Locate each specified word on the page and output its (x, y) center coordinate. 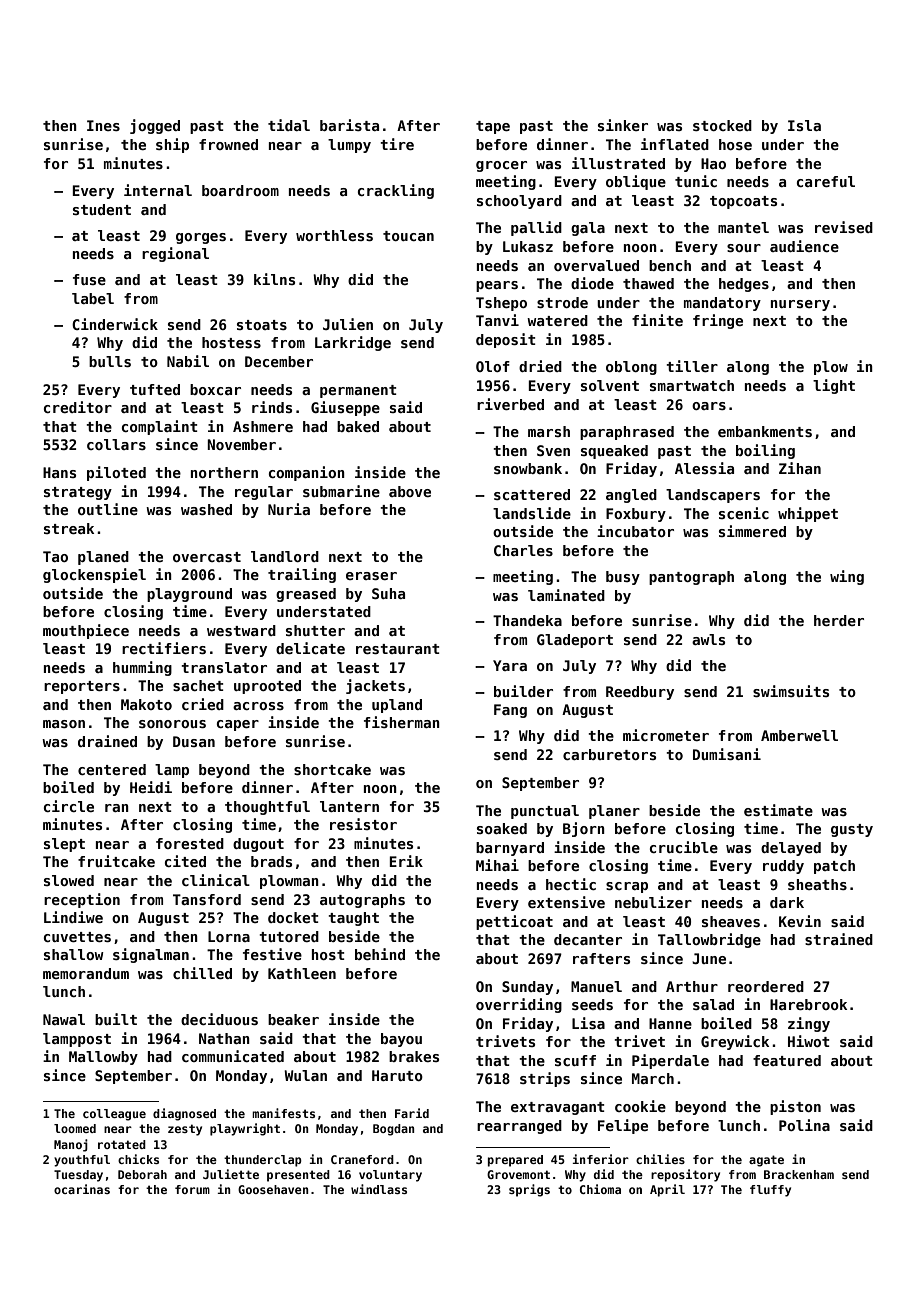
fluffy (770, 1191)
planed (103, 558)
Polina (804, 1125)
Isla (804, 125)
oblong (631, 368)
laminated (566, 595)
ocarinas (82, 1189)
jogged (155, 126)
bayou (401, 1040)
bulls (110, 361)
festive (272, 954)
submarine (341, 491)
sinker (623, 125)
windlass (379, 1189)
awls (708, 639)
